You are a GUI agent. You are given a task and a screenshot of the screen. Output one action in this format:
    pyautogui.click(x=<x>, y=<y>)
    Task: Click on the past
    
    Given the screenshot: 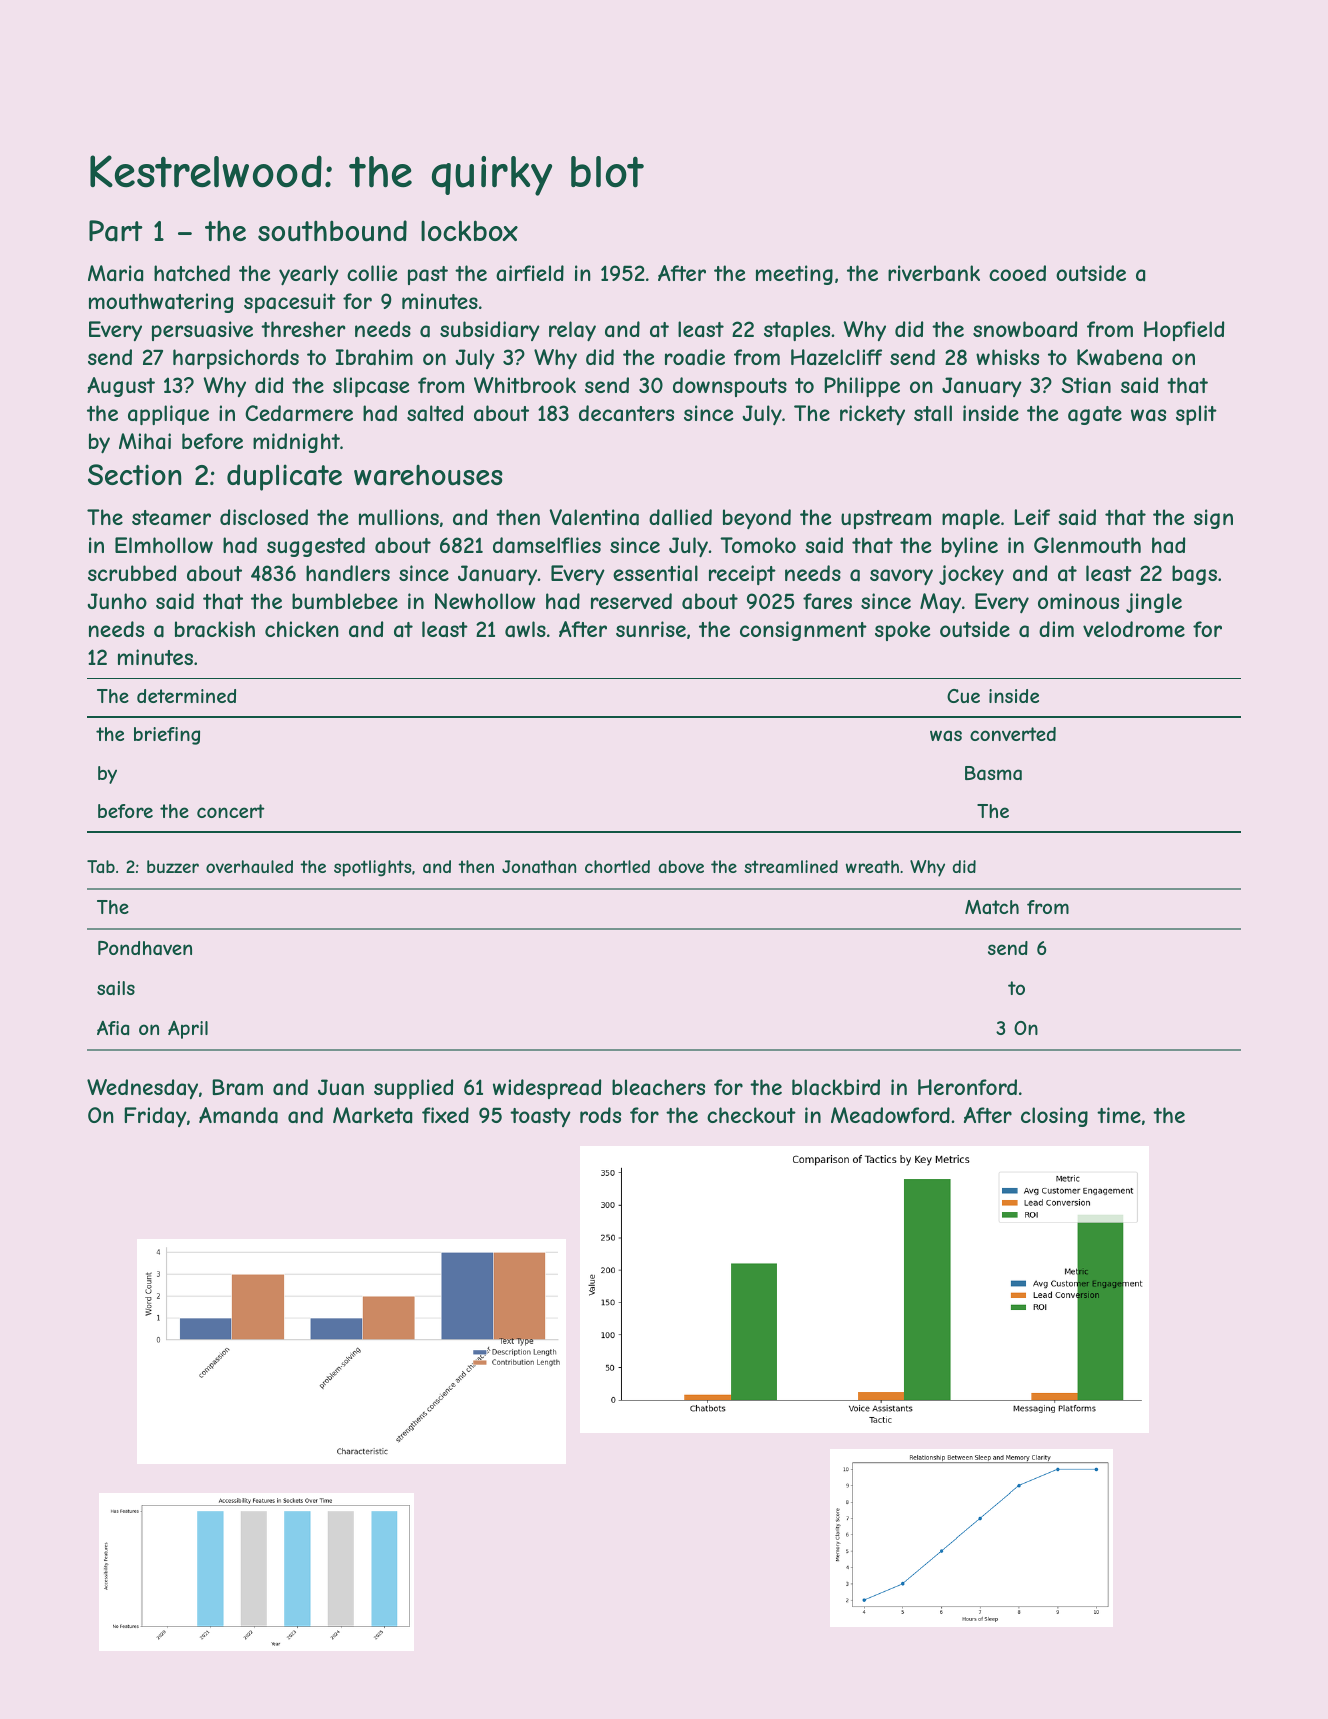 What is the action you would take?
    pyautogui.click(x=428, y=275)
